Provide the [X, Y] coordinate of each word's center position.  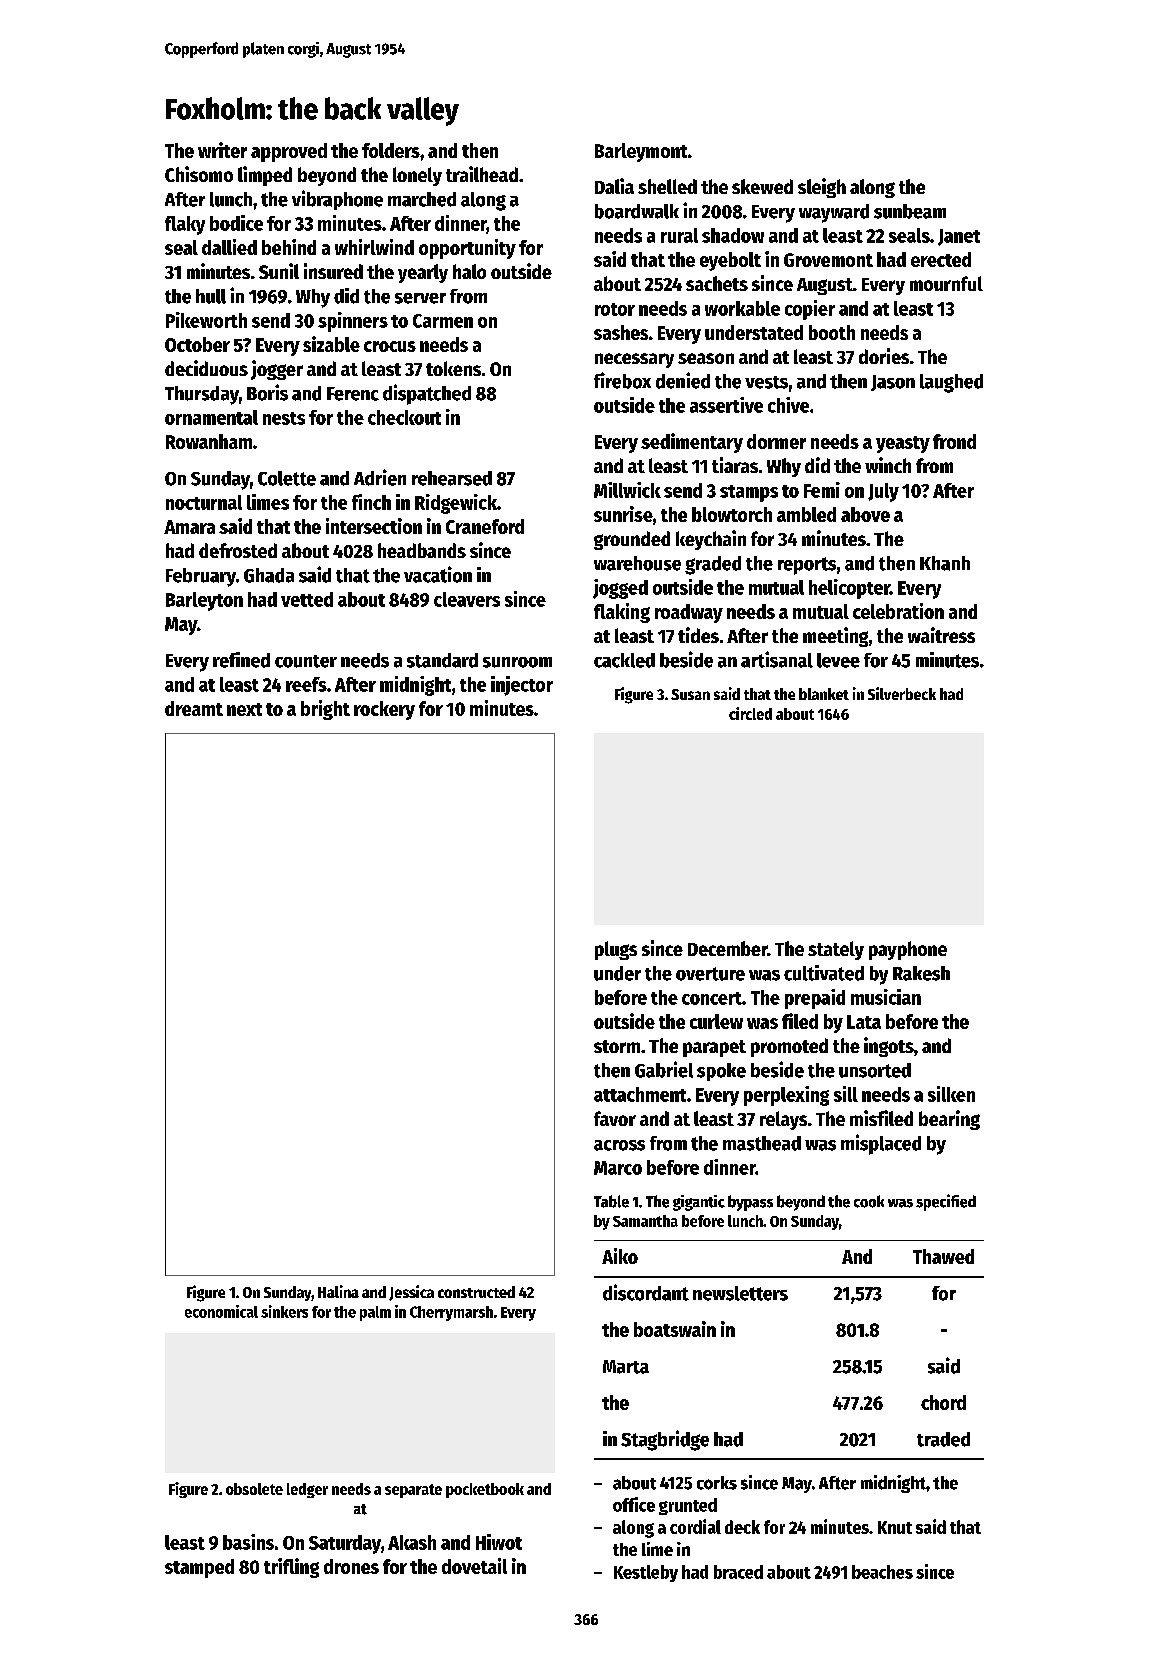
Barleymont [641, 152]
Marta [626, 1367]
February [201, 577]
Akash [412, 1542]
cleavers [467, 599]
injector [522, 686]
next [244, 709]
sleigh [822, 188]
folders [391, 150]
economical [221, 1311]
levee [838, 660]
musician [886, 997]
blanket [824, 694]
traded [943, 1439]
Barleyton [204, 601]
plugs [616, 950]
